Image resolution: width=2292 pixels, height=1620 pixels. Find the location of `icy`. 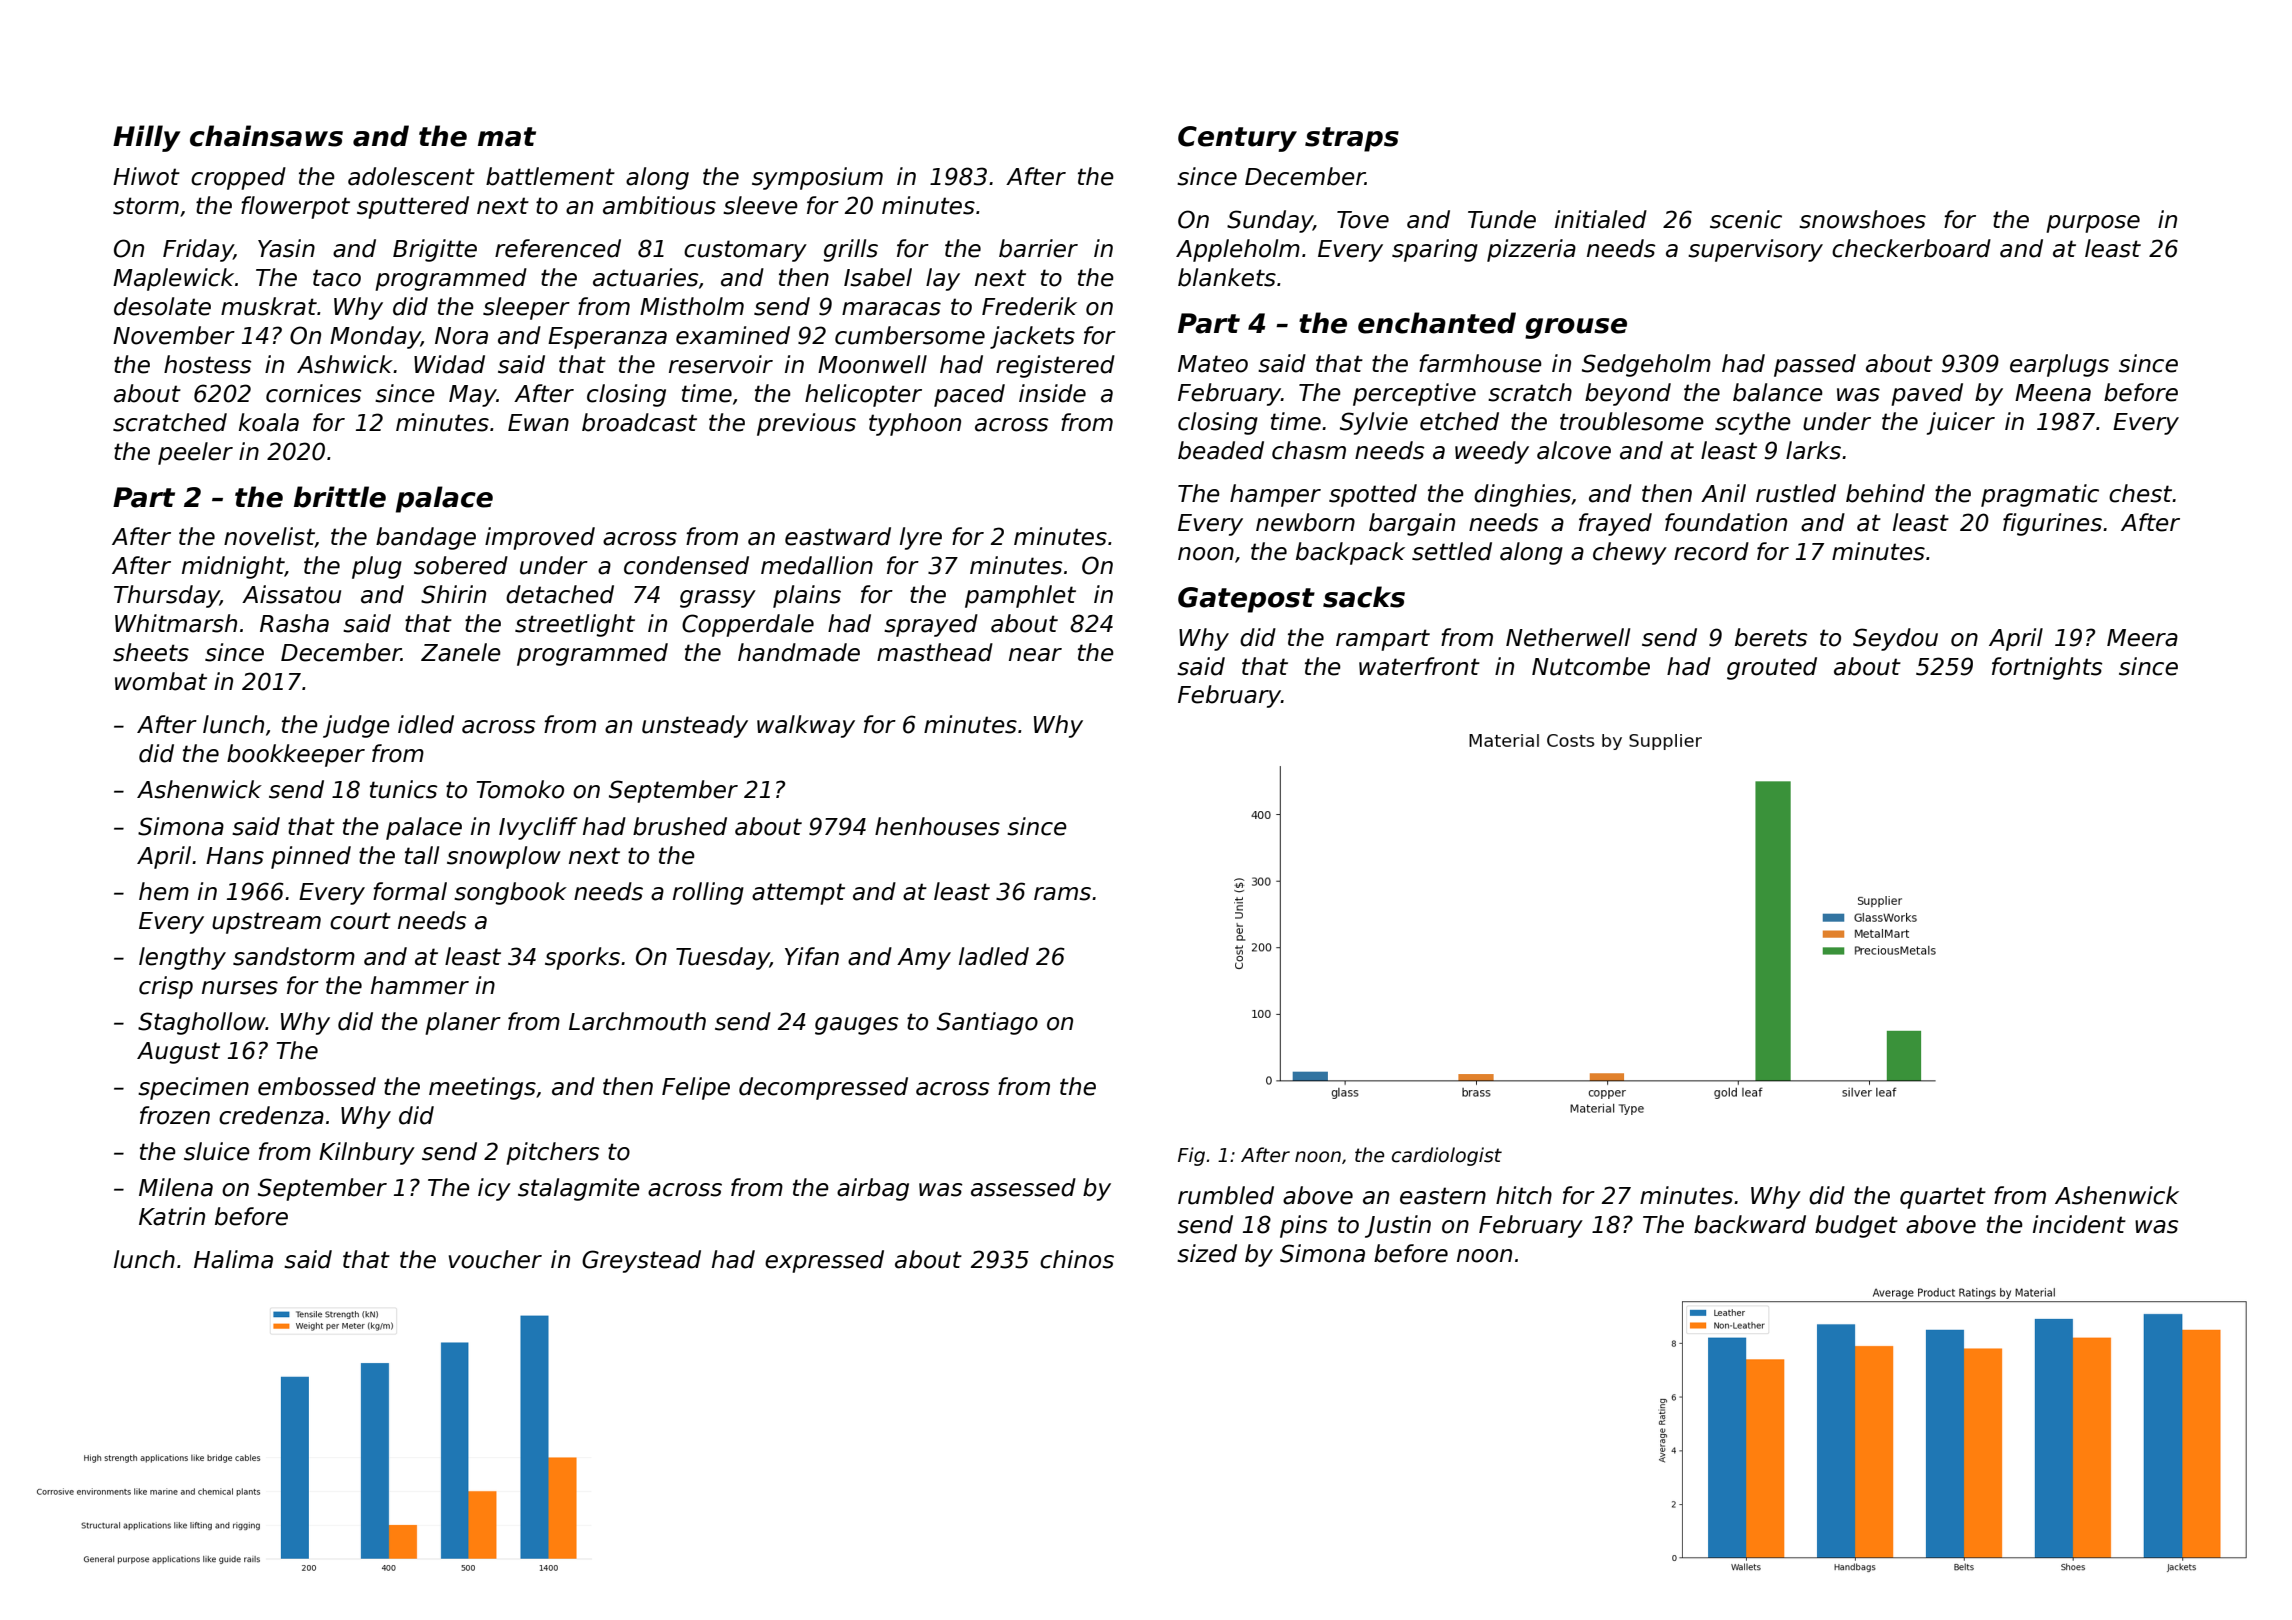

icy is located at coordinates (494, 1189).
